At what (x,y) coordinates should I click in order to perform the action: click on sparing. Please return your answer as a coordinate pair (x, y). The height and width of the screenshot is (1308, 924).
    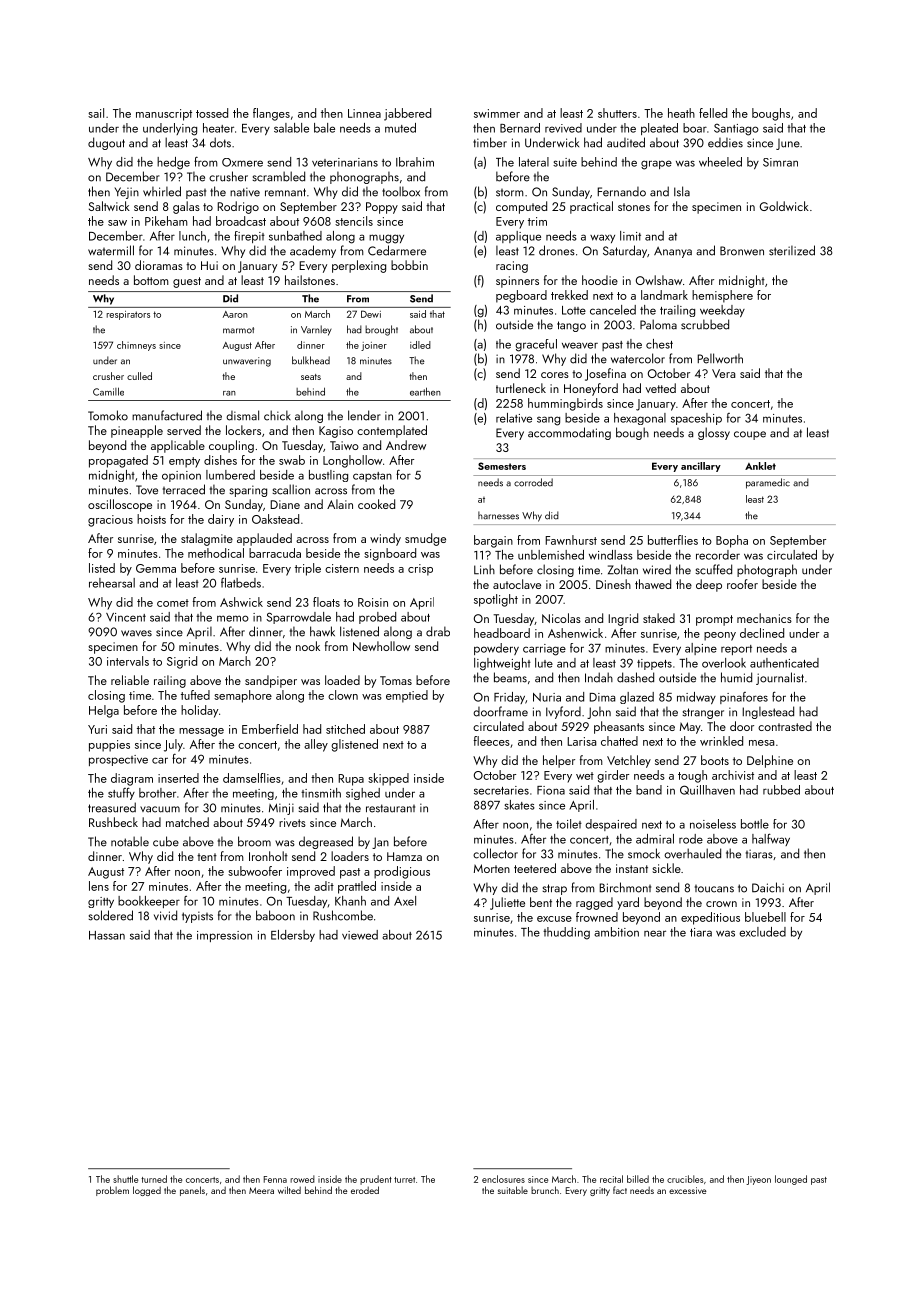
    Looking at the image, I should click on (248, 491).
